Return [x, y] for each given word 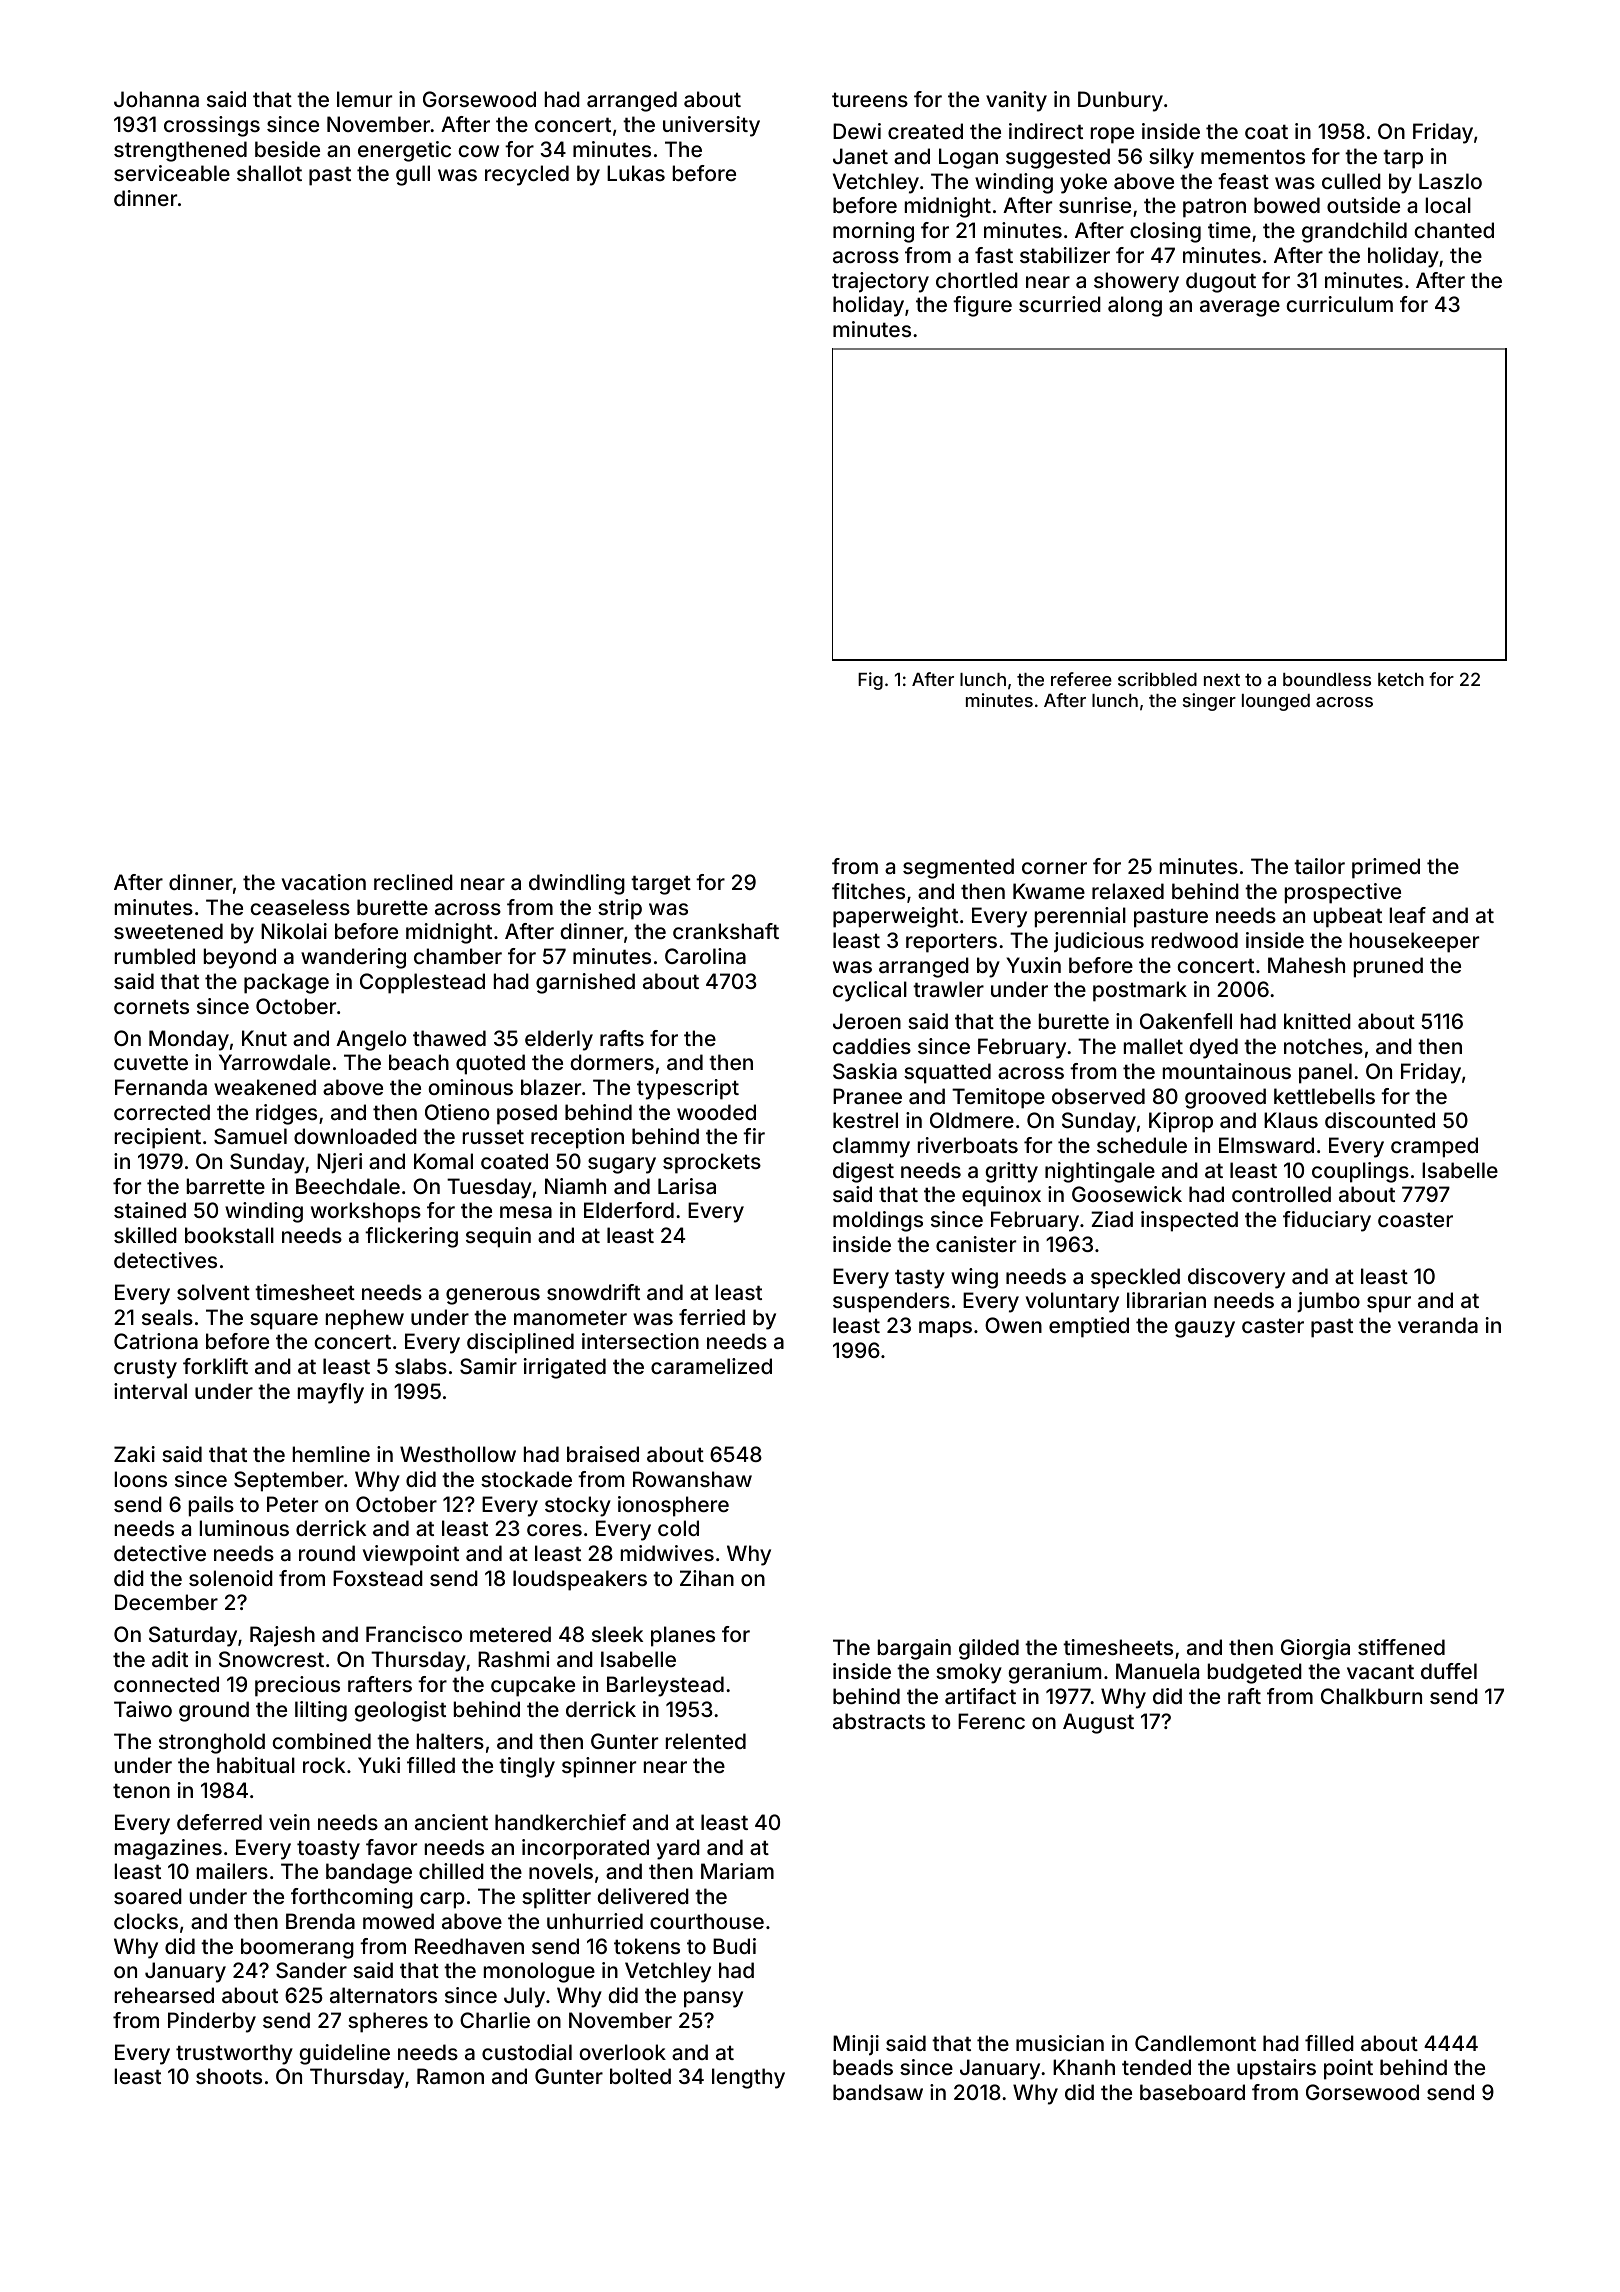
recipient [158, 1138]
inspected [1189, 1221]
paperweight [895, 917]
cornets [151, 1006]
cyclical [870, 991]
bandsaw [878, 2092]
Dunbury [1120, 101]
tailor [1319, 866]
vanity [1016, 101]
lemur [364, 99]
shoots [229, 2076]
